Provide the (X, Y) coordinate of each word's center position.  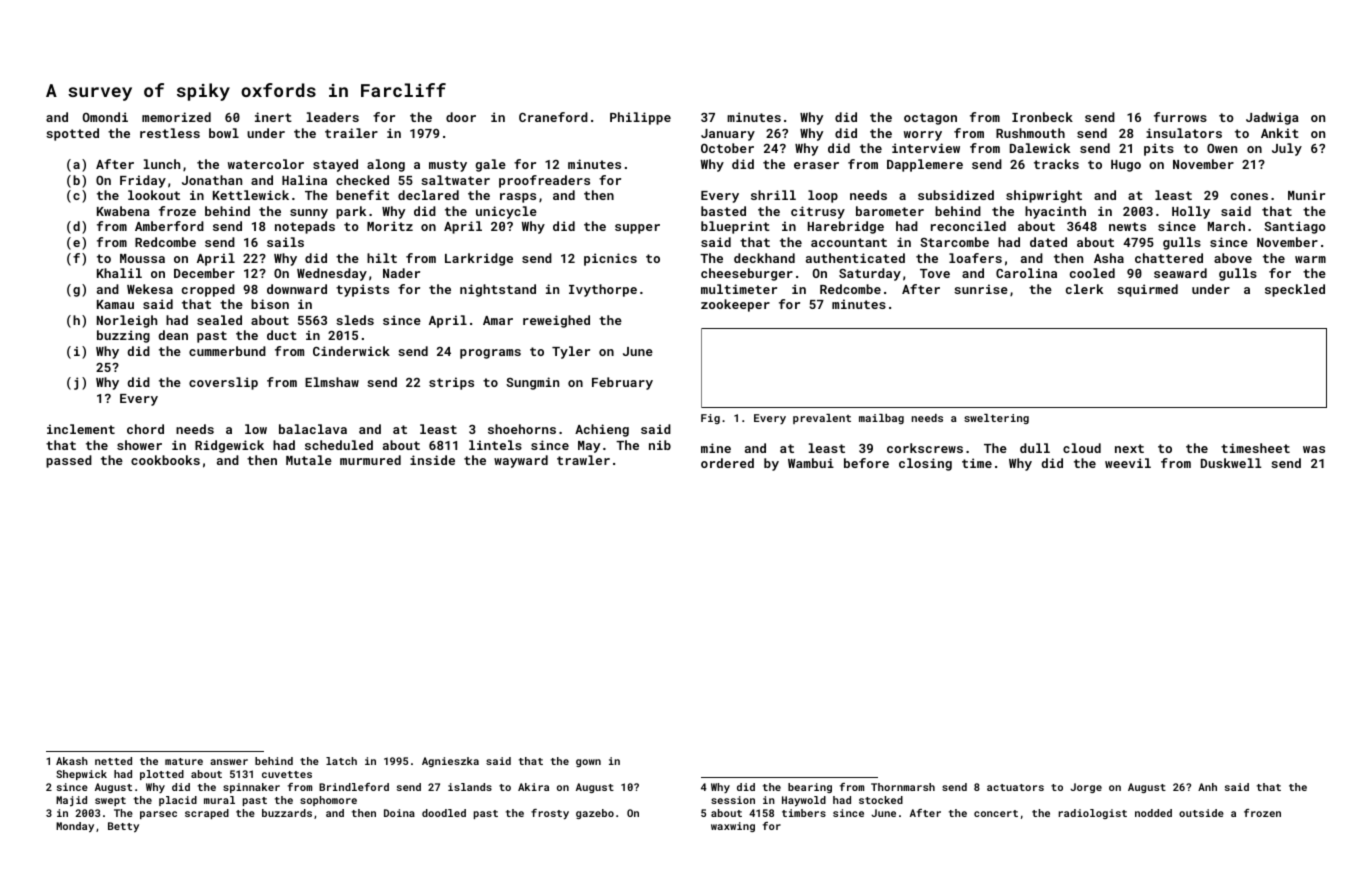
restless (170, 133)
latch (341, 761)
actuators (1015, 787)
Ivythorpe (603, 290)
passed (69, 461)
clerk (1084, 289)
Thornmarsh (903, 787)
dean (173, 335)
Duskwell (1231, 463)
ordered (727, 463)
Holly (1191, 212)
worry (923, 136)
